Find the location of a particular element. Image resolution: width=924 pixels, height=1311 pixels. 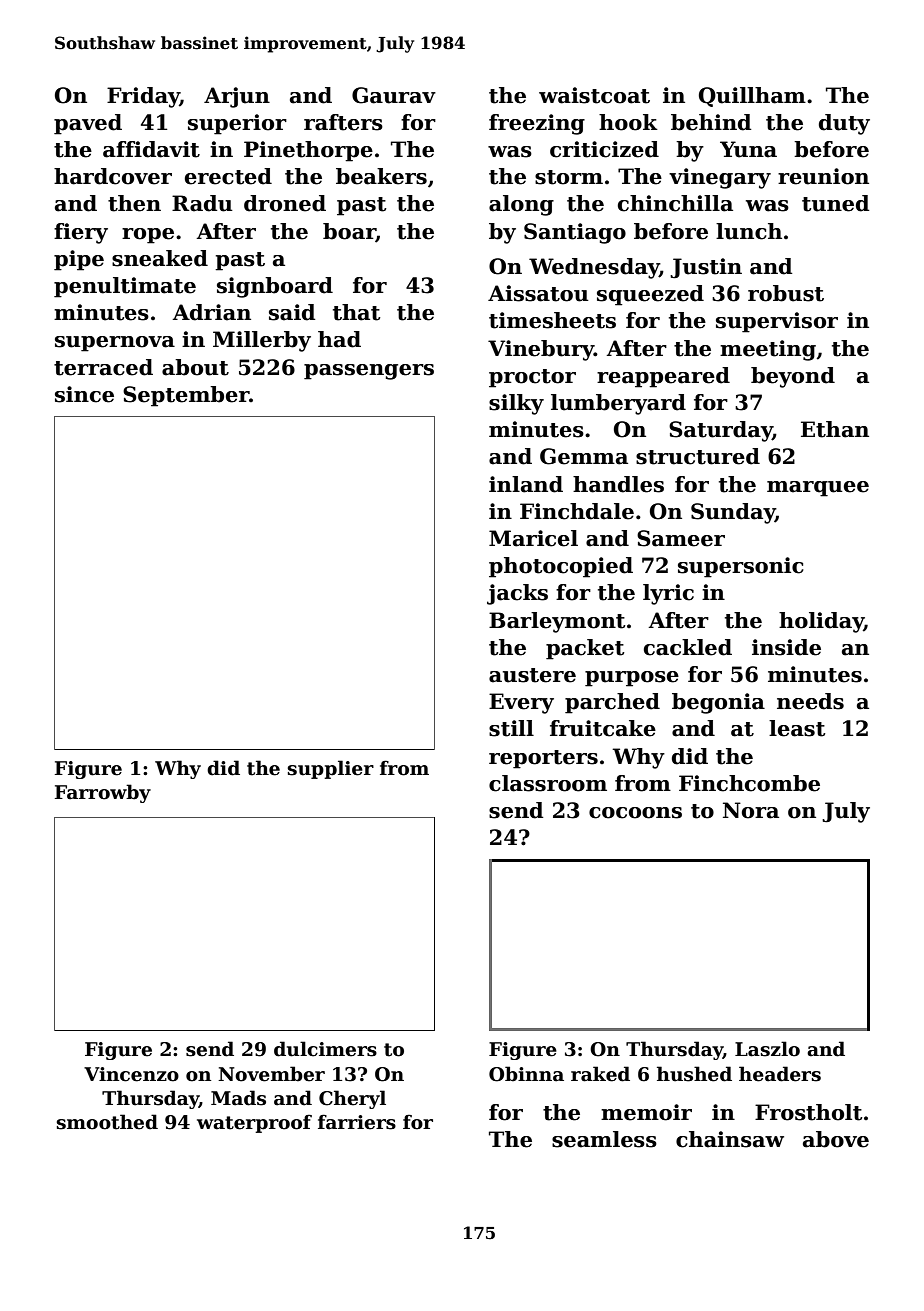

dulcimers is located at coordinates (325, 1049).
